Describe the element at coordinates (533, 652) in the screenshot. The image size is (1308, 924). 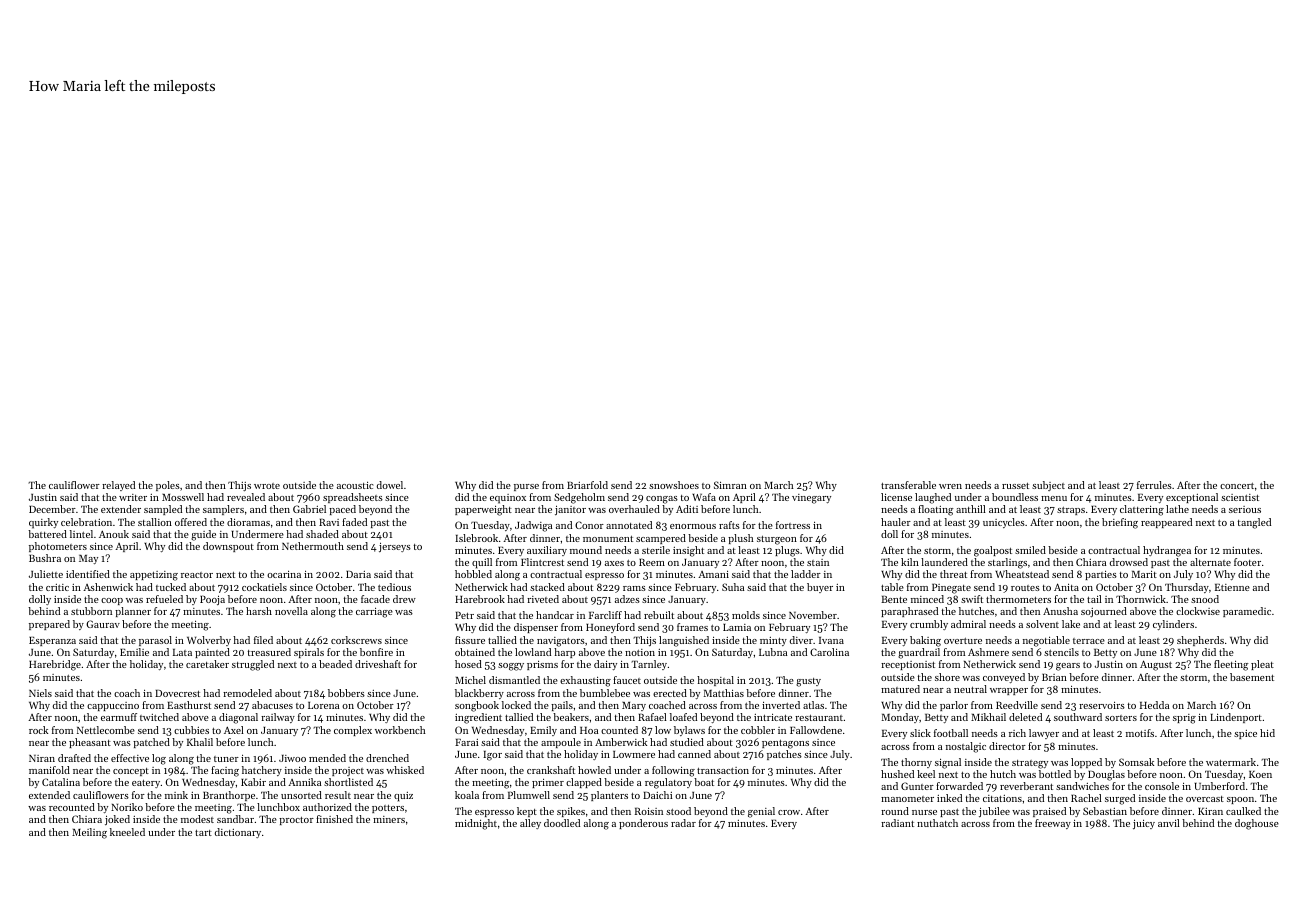
I see `lowland` at that location.
